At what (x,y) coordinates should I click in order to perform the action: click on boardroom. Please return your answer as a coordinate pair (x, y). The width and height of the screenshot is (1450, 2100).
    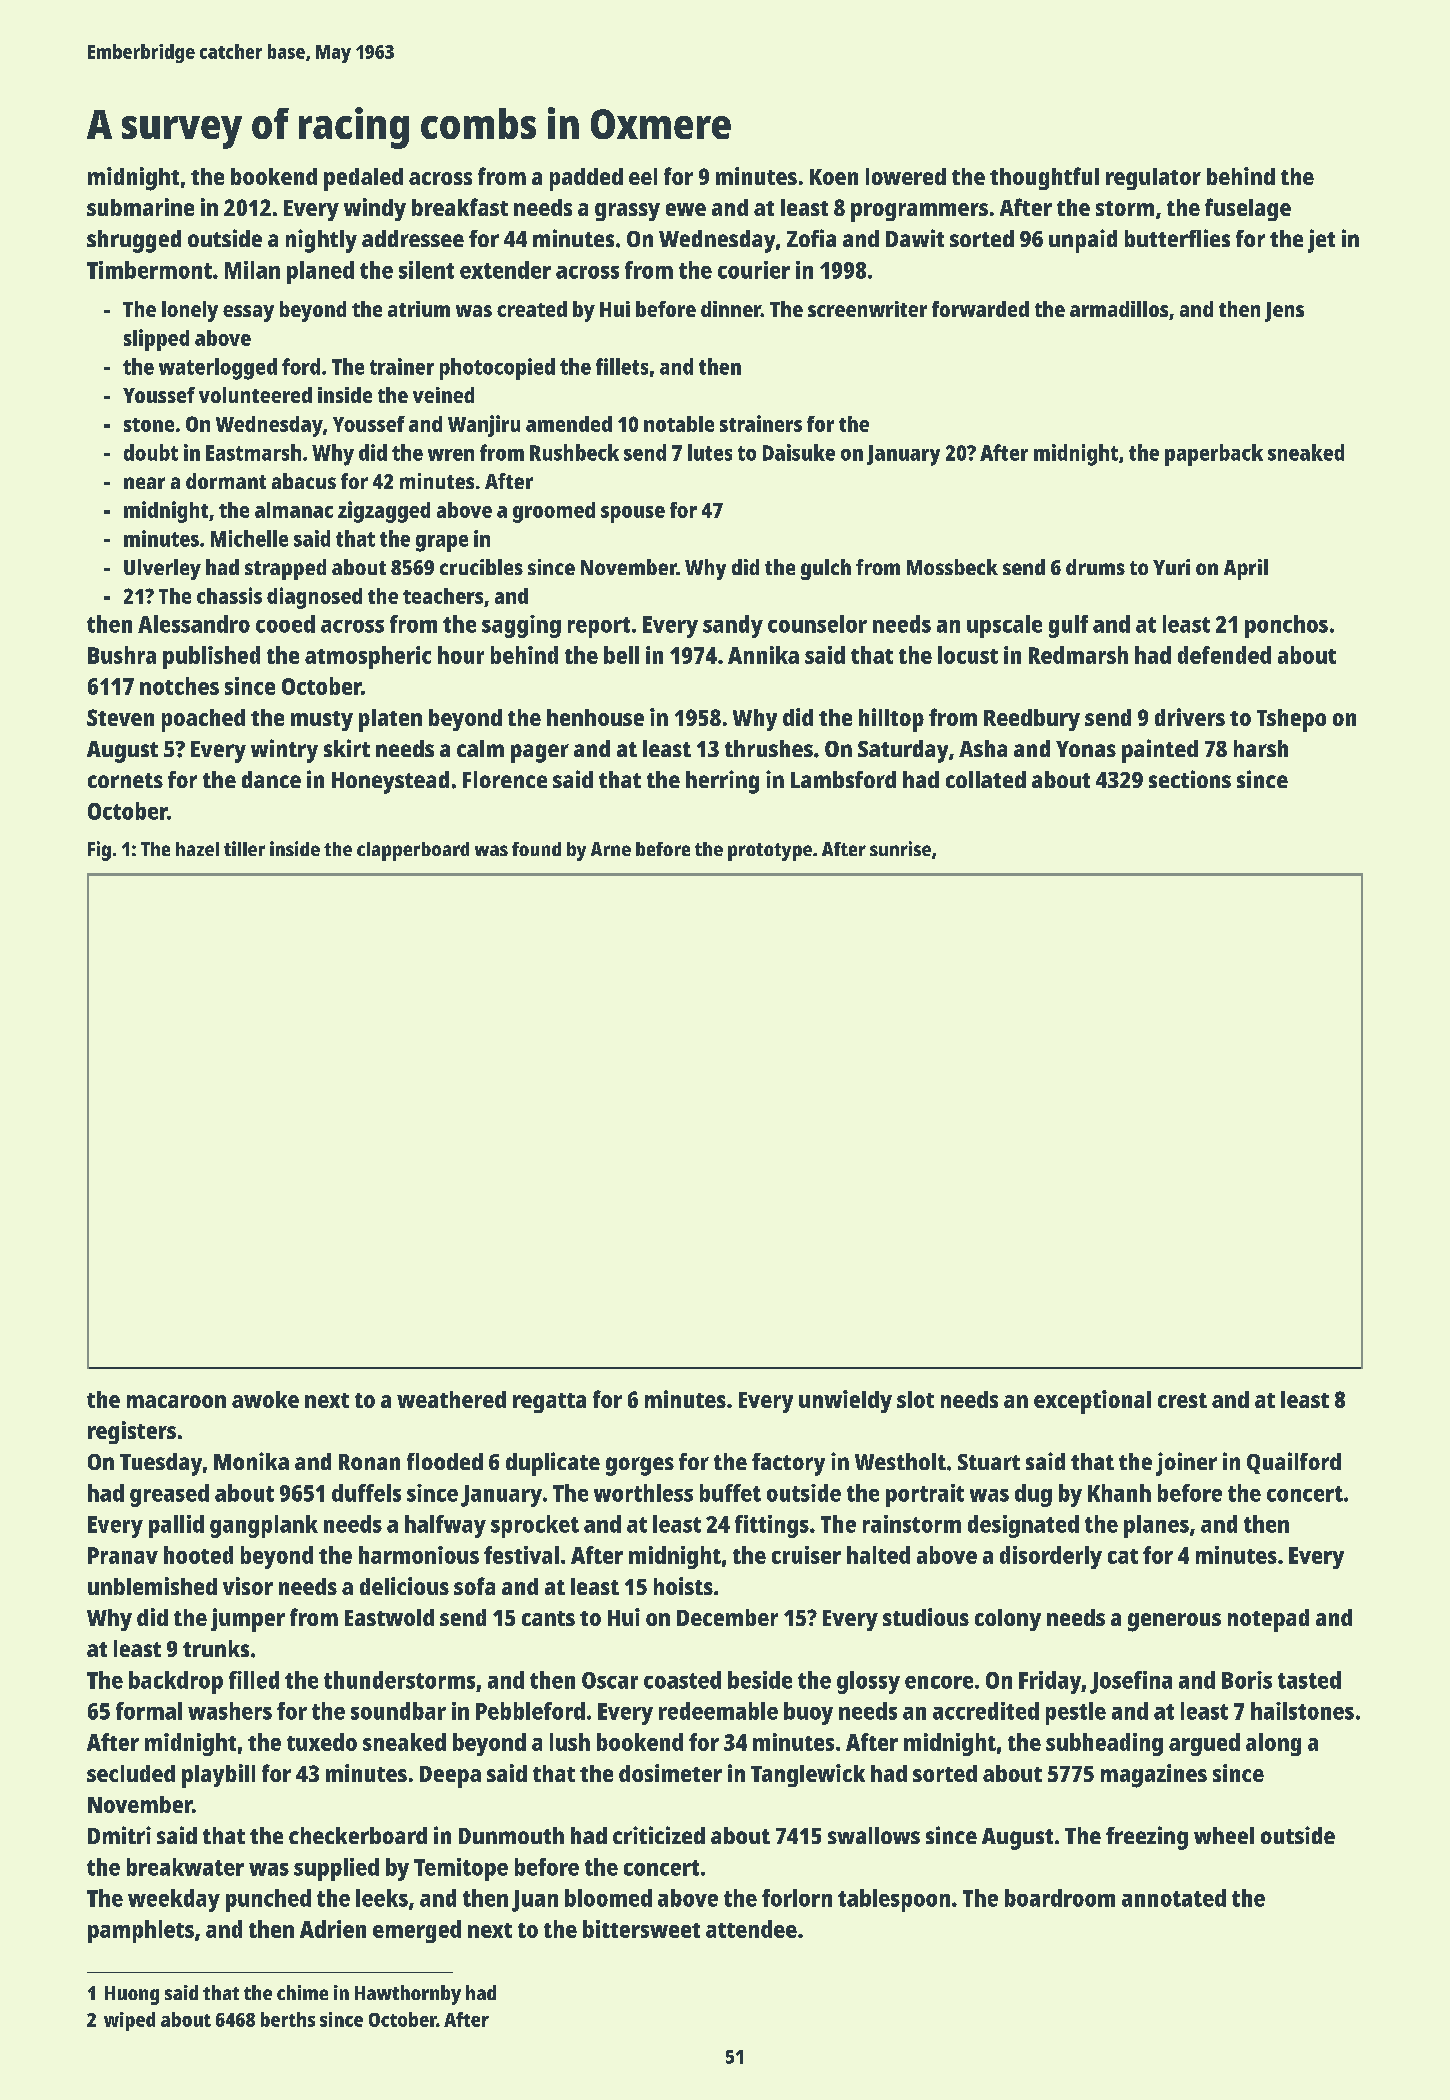
    Looking at the image, I should click on (1060, 1898).
